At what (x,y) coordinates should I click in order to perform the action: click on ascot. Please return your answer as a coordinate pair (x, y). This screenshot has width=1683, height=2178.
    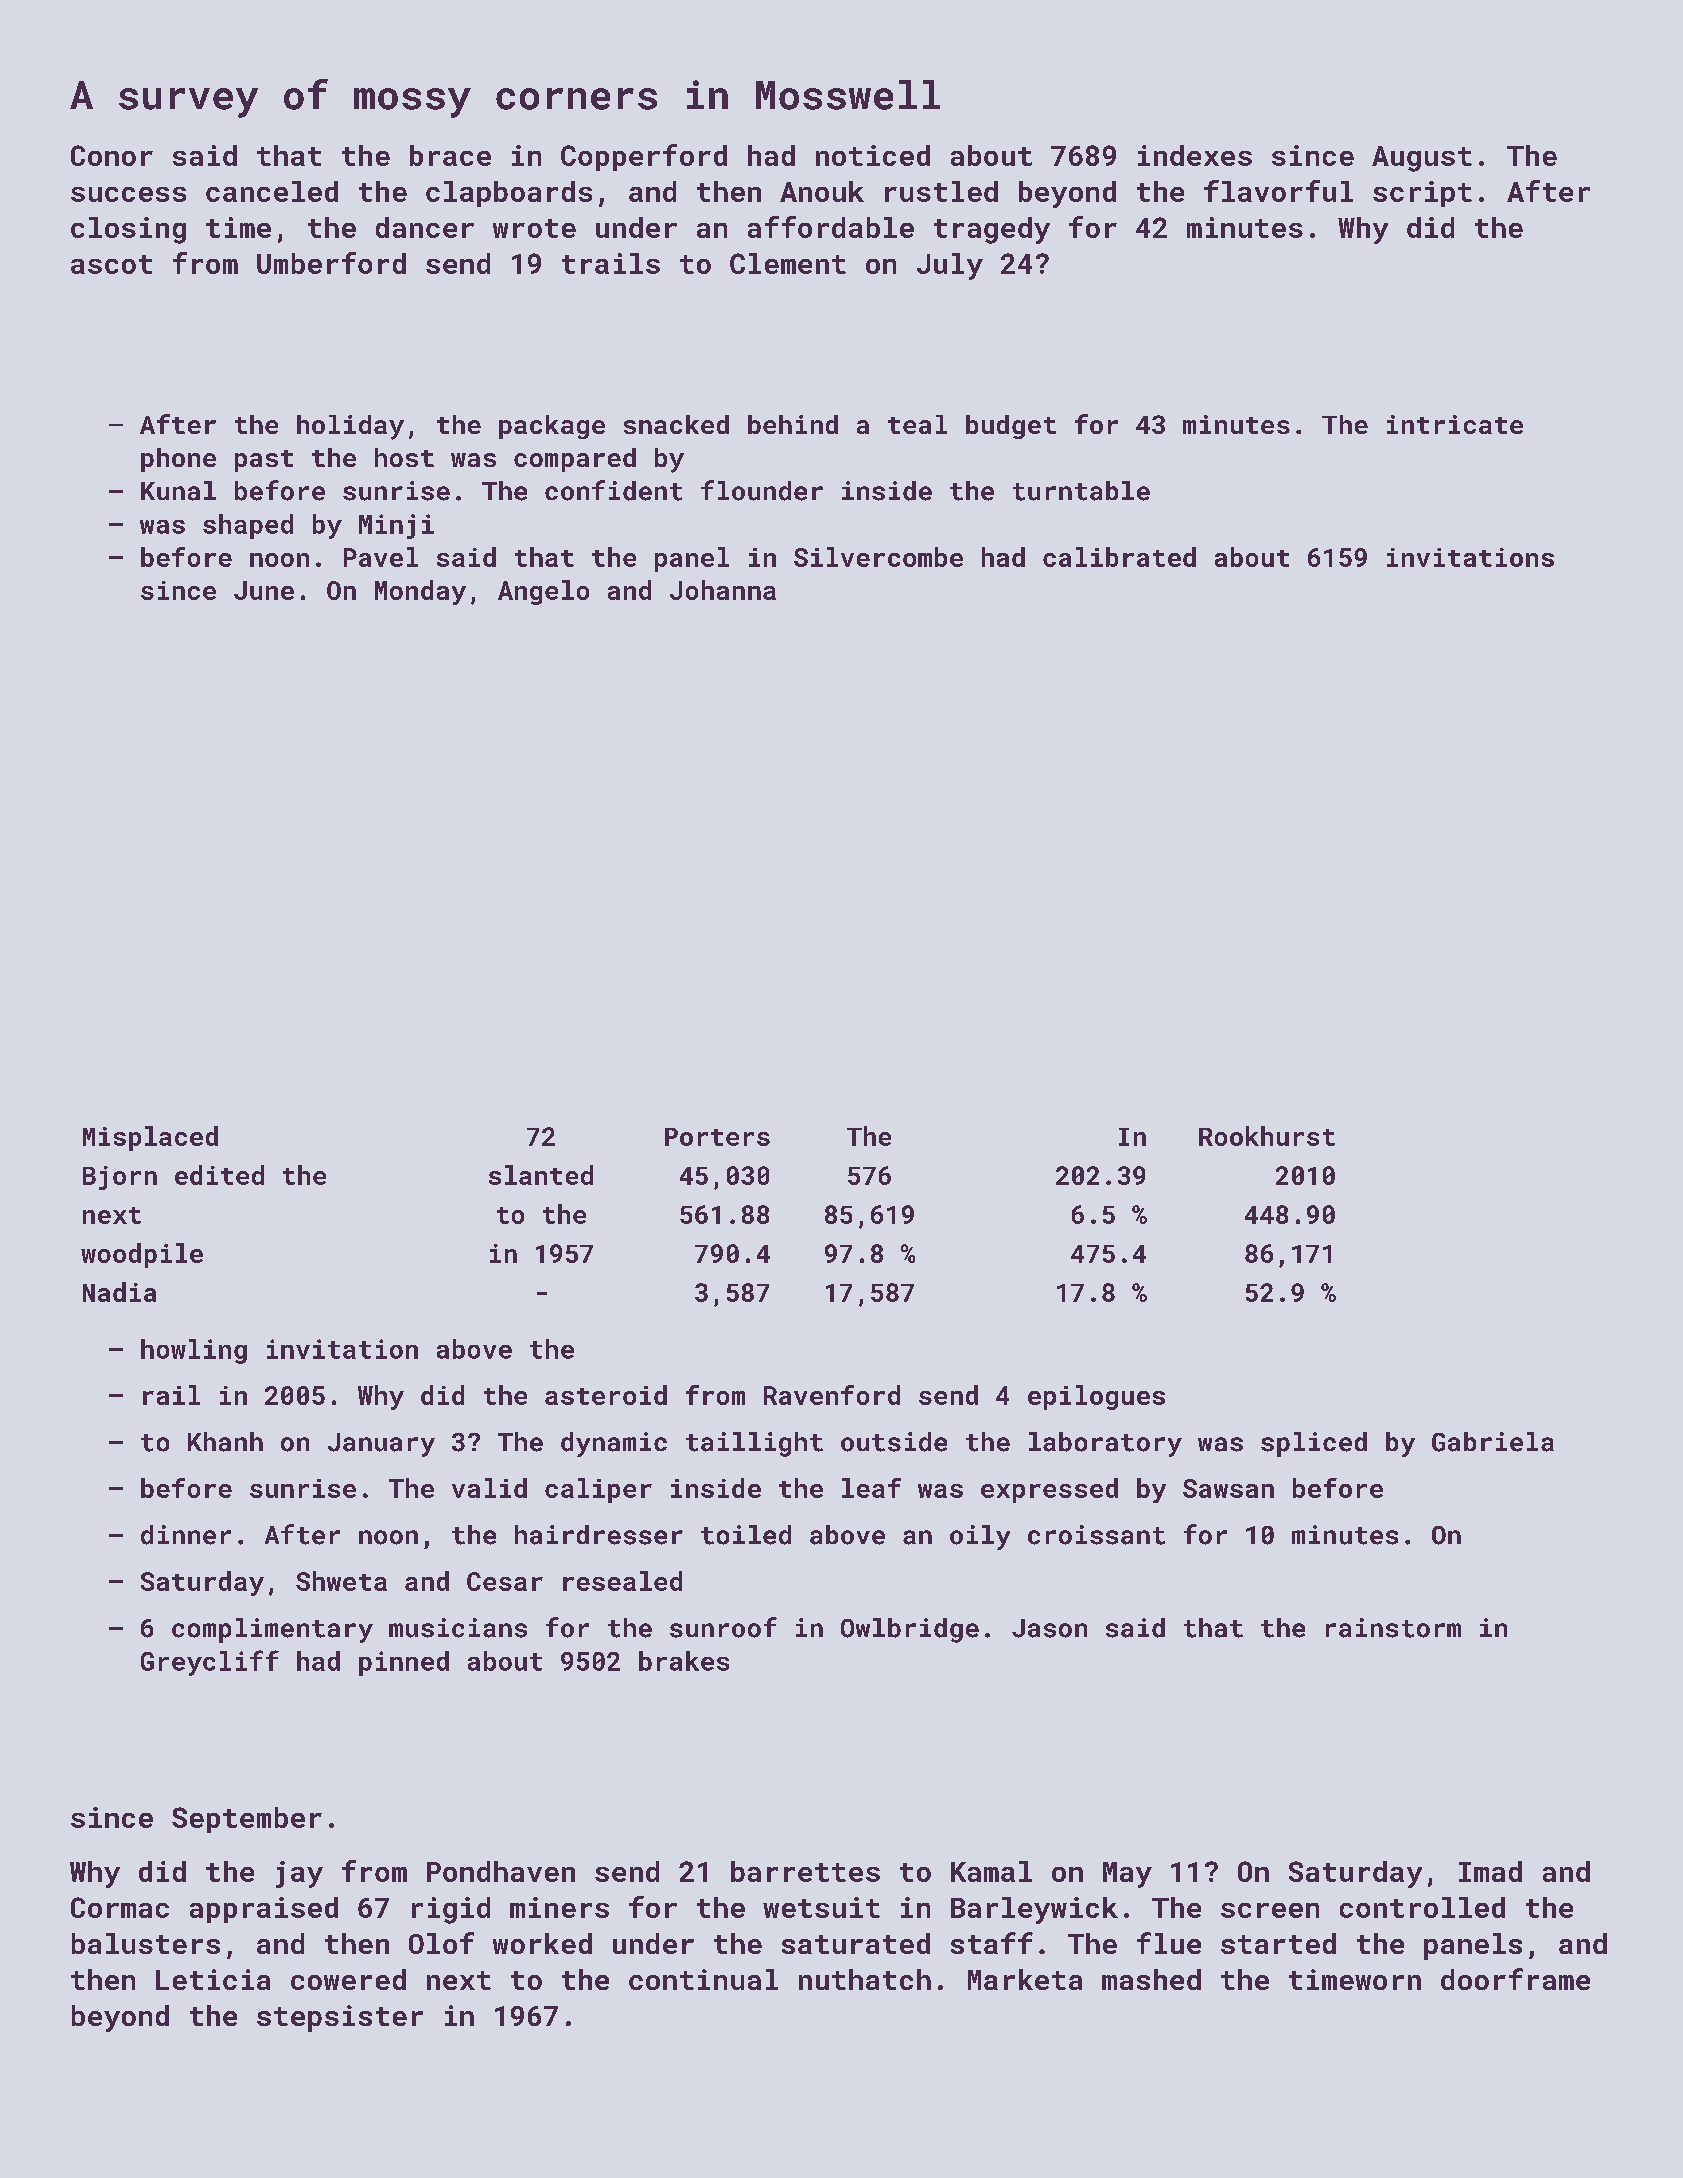
    Looking at the image, I should click on (111, 264).
